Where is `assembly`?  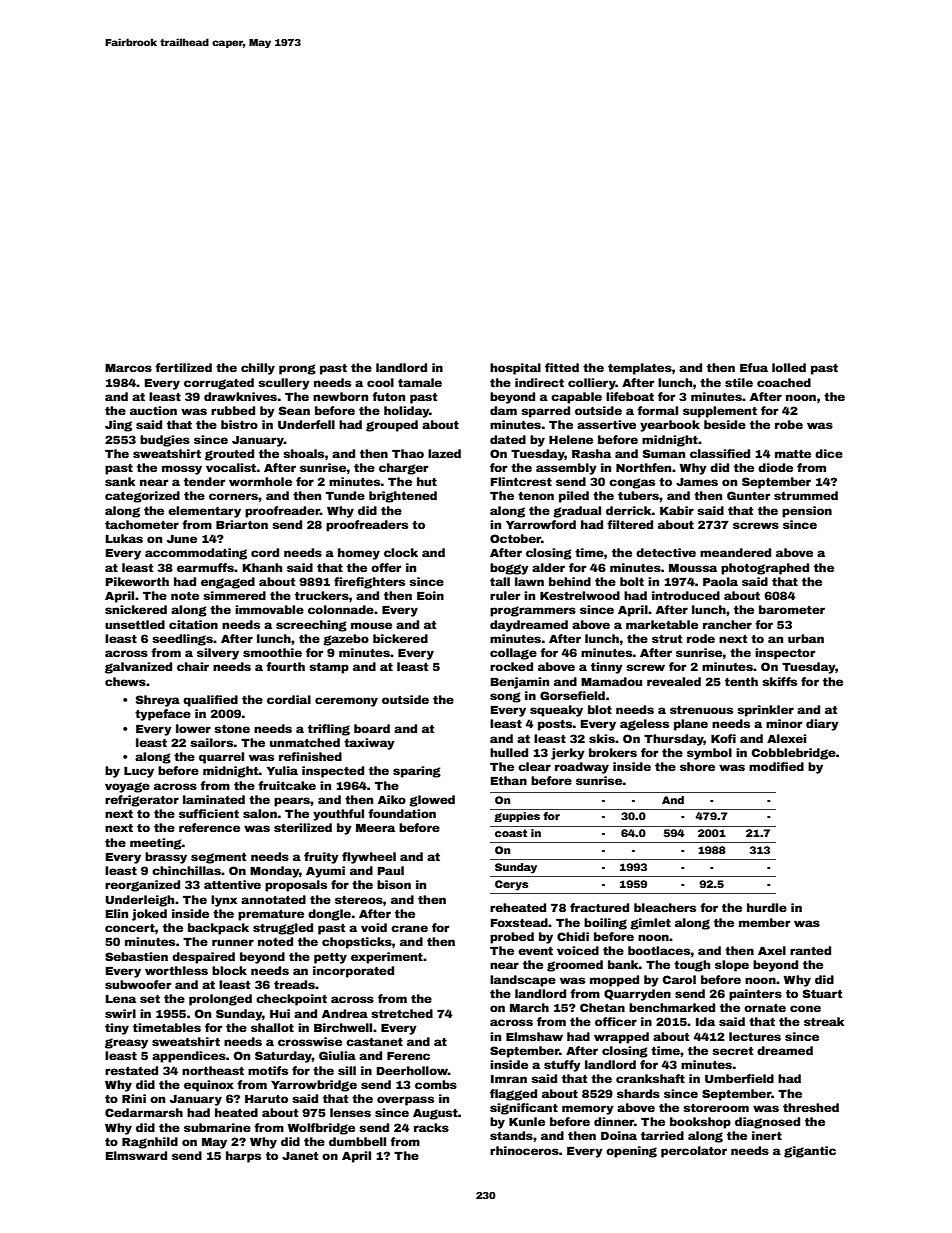
assembly is located at coordinates (566, 469).
